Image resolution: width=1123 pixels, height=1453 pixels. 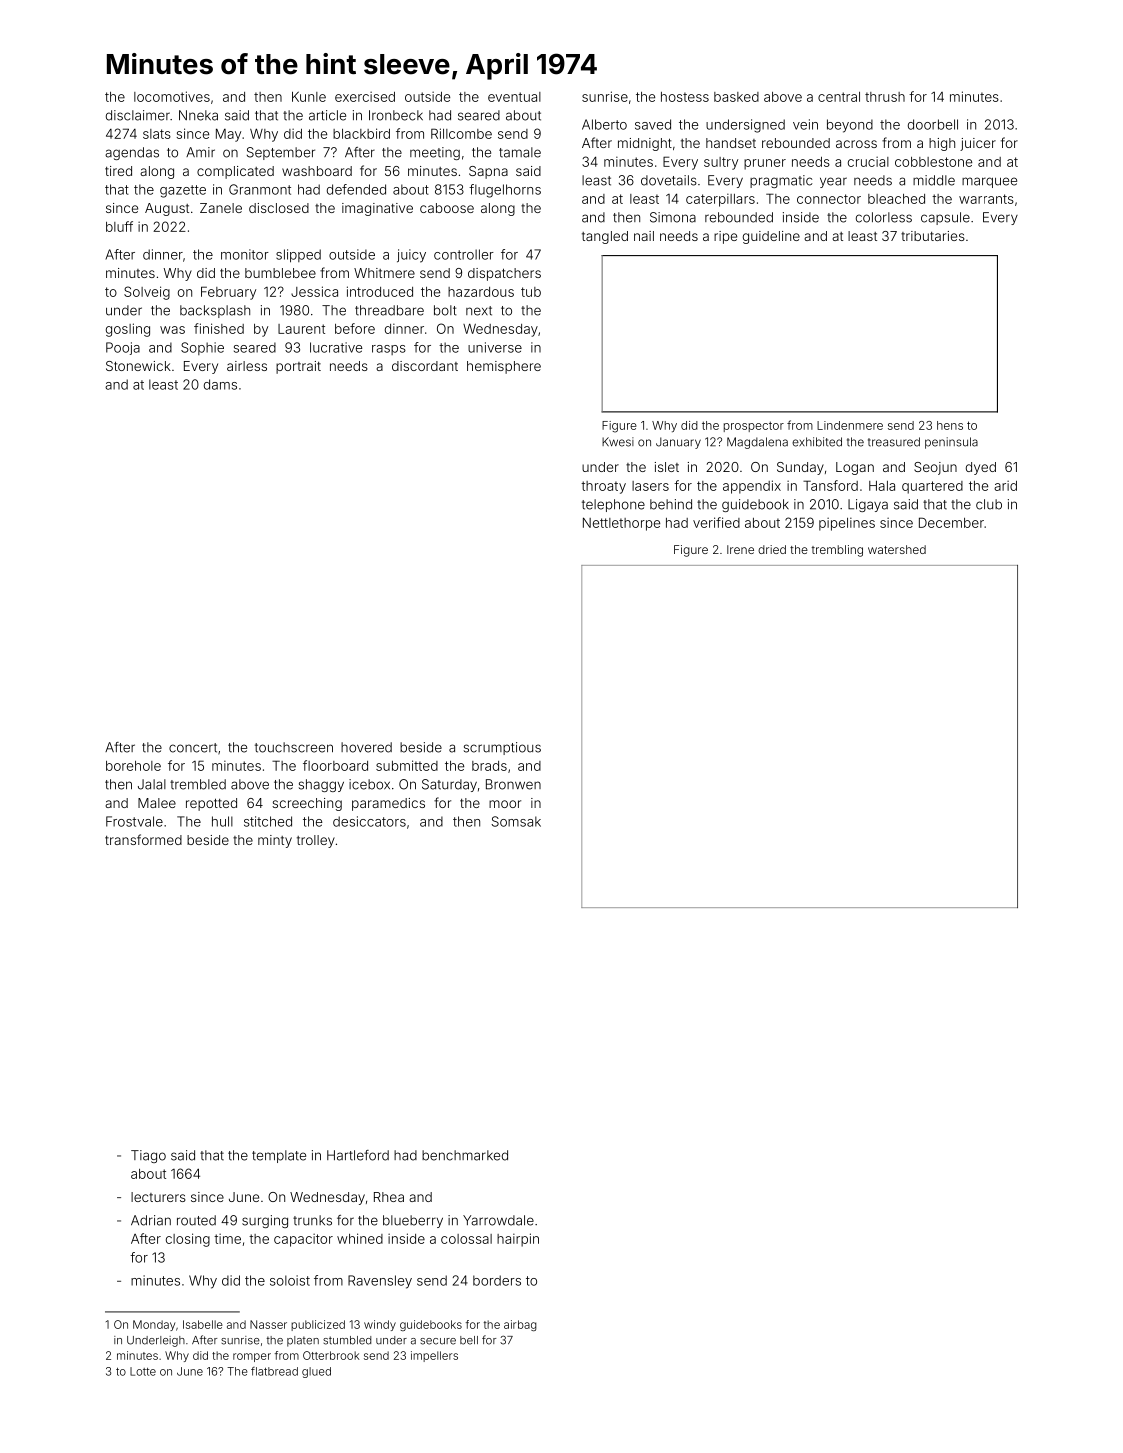 I want to click on Stonewick, so click(x=138, y=366).
